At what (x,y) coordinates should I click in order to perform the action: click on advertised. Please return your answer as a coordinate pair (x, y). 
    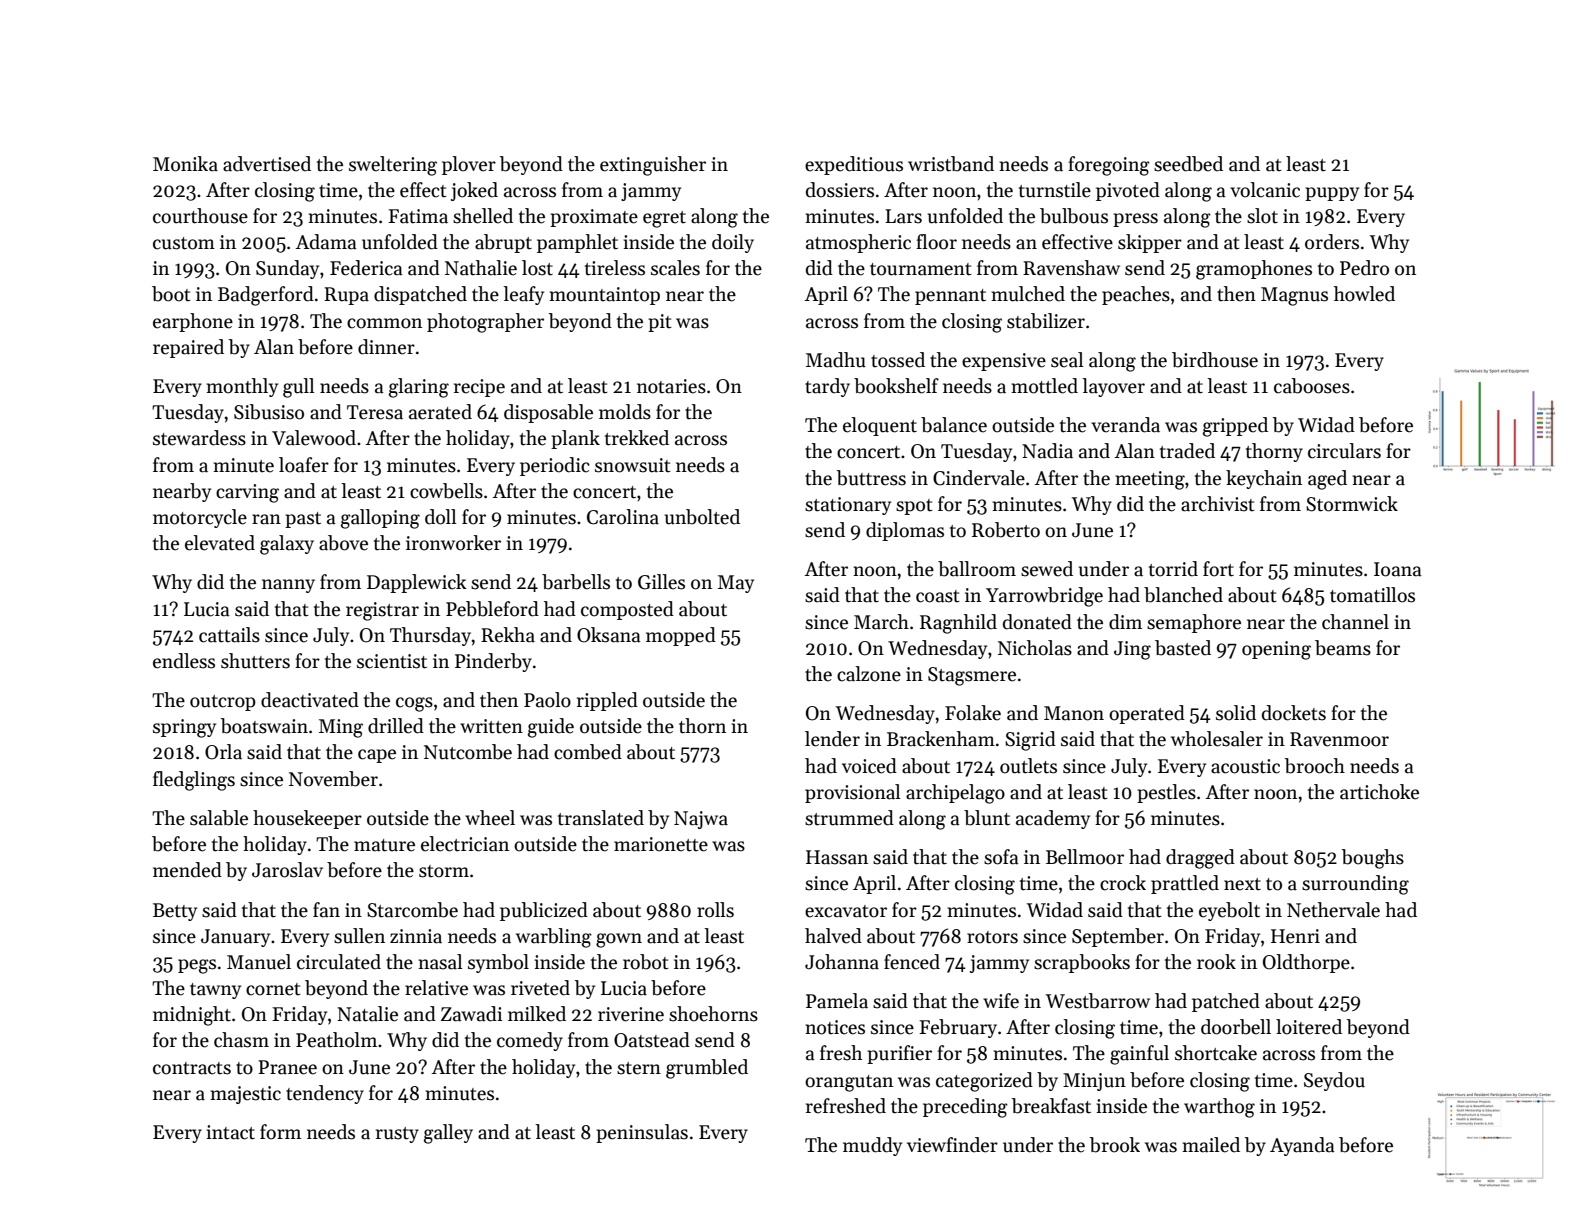
    Looking at the image, I should click on (267, 164).
